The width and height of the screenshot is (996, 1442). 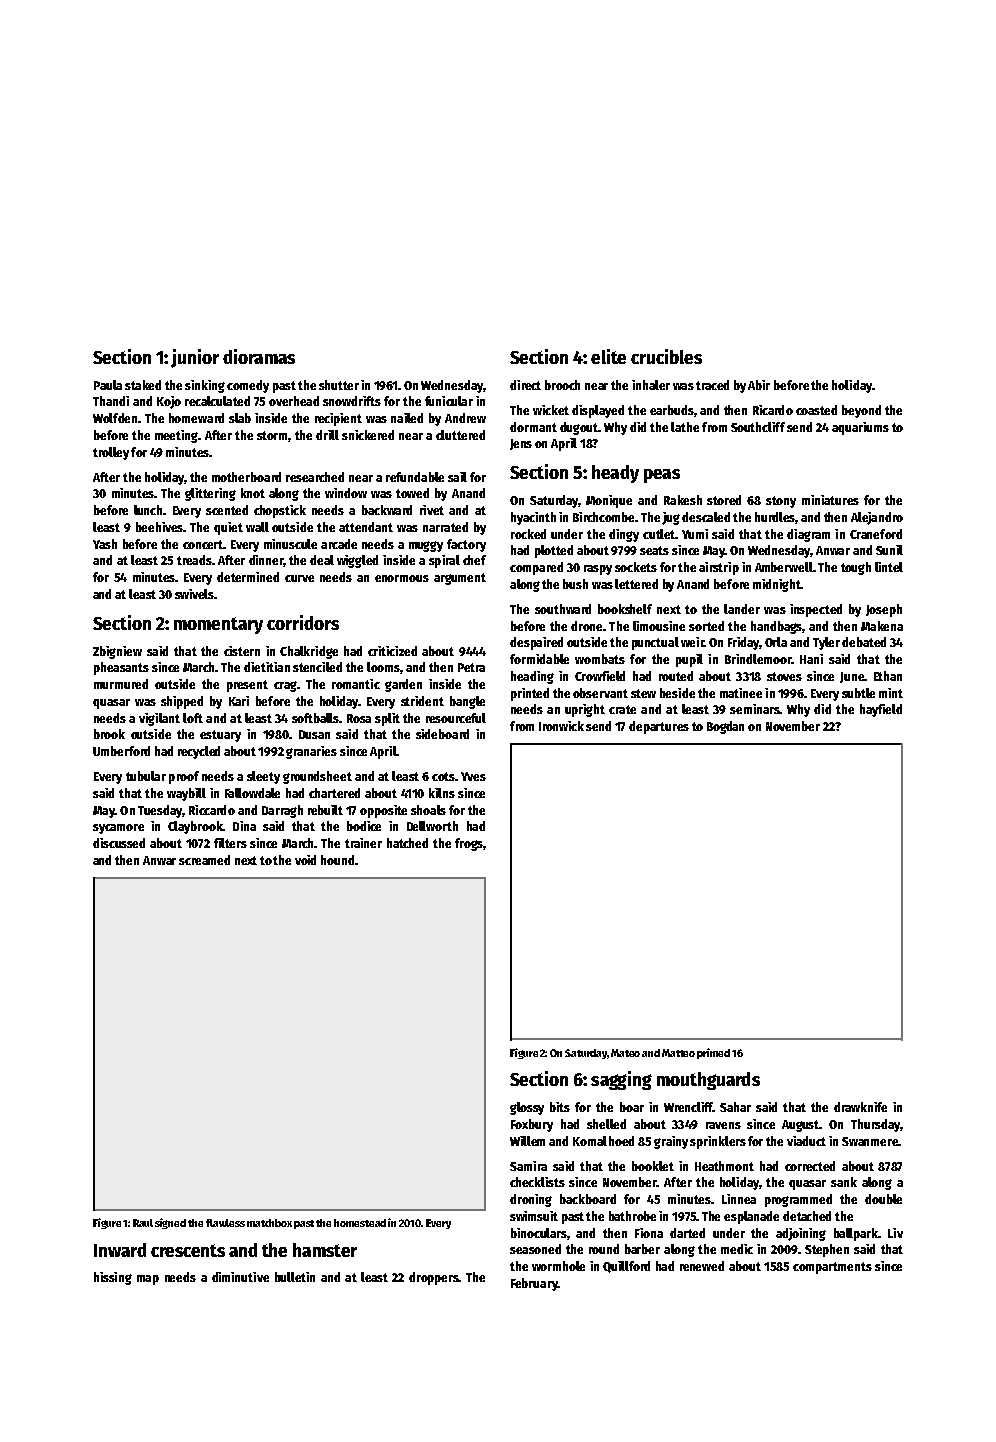 I want to click on Yves, so click(x=473, y=776).
